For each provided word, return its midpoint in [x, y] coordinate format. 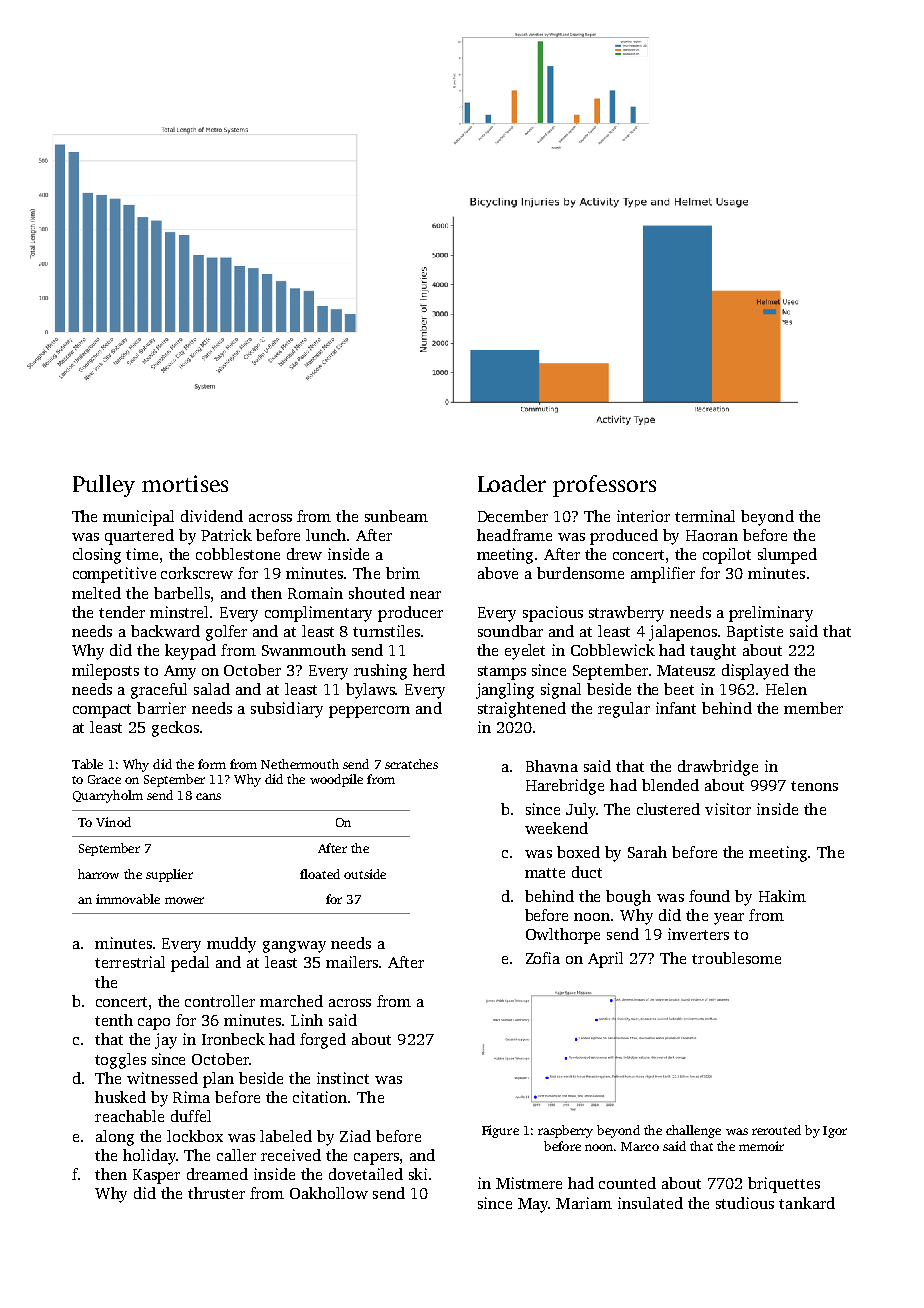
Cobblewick [613, 650]
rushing [380, 672]
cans [208, 796]
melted [96, 593]
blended [670, 785]
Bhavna [552, 766]
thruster [216, 1193]
